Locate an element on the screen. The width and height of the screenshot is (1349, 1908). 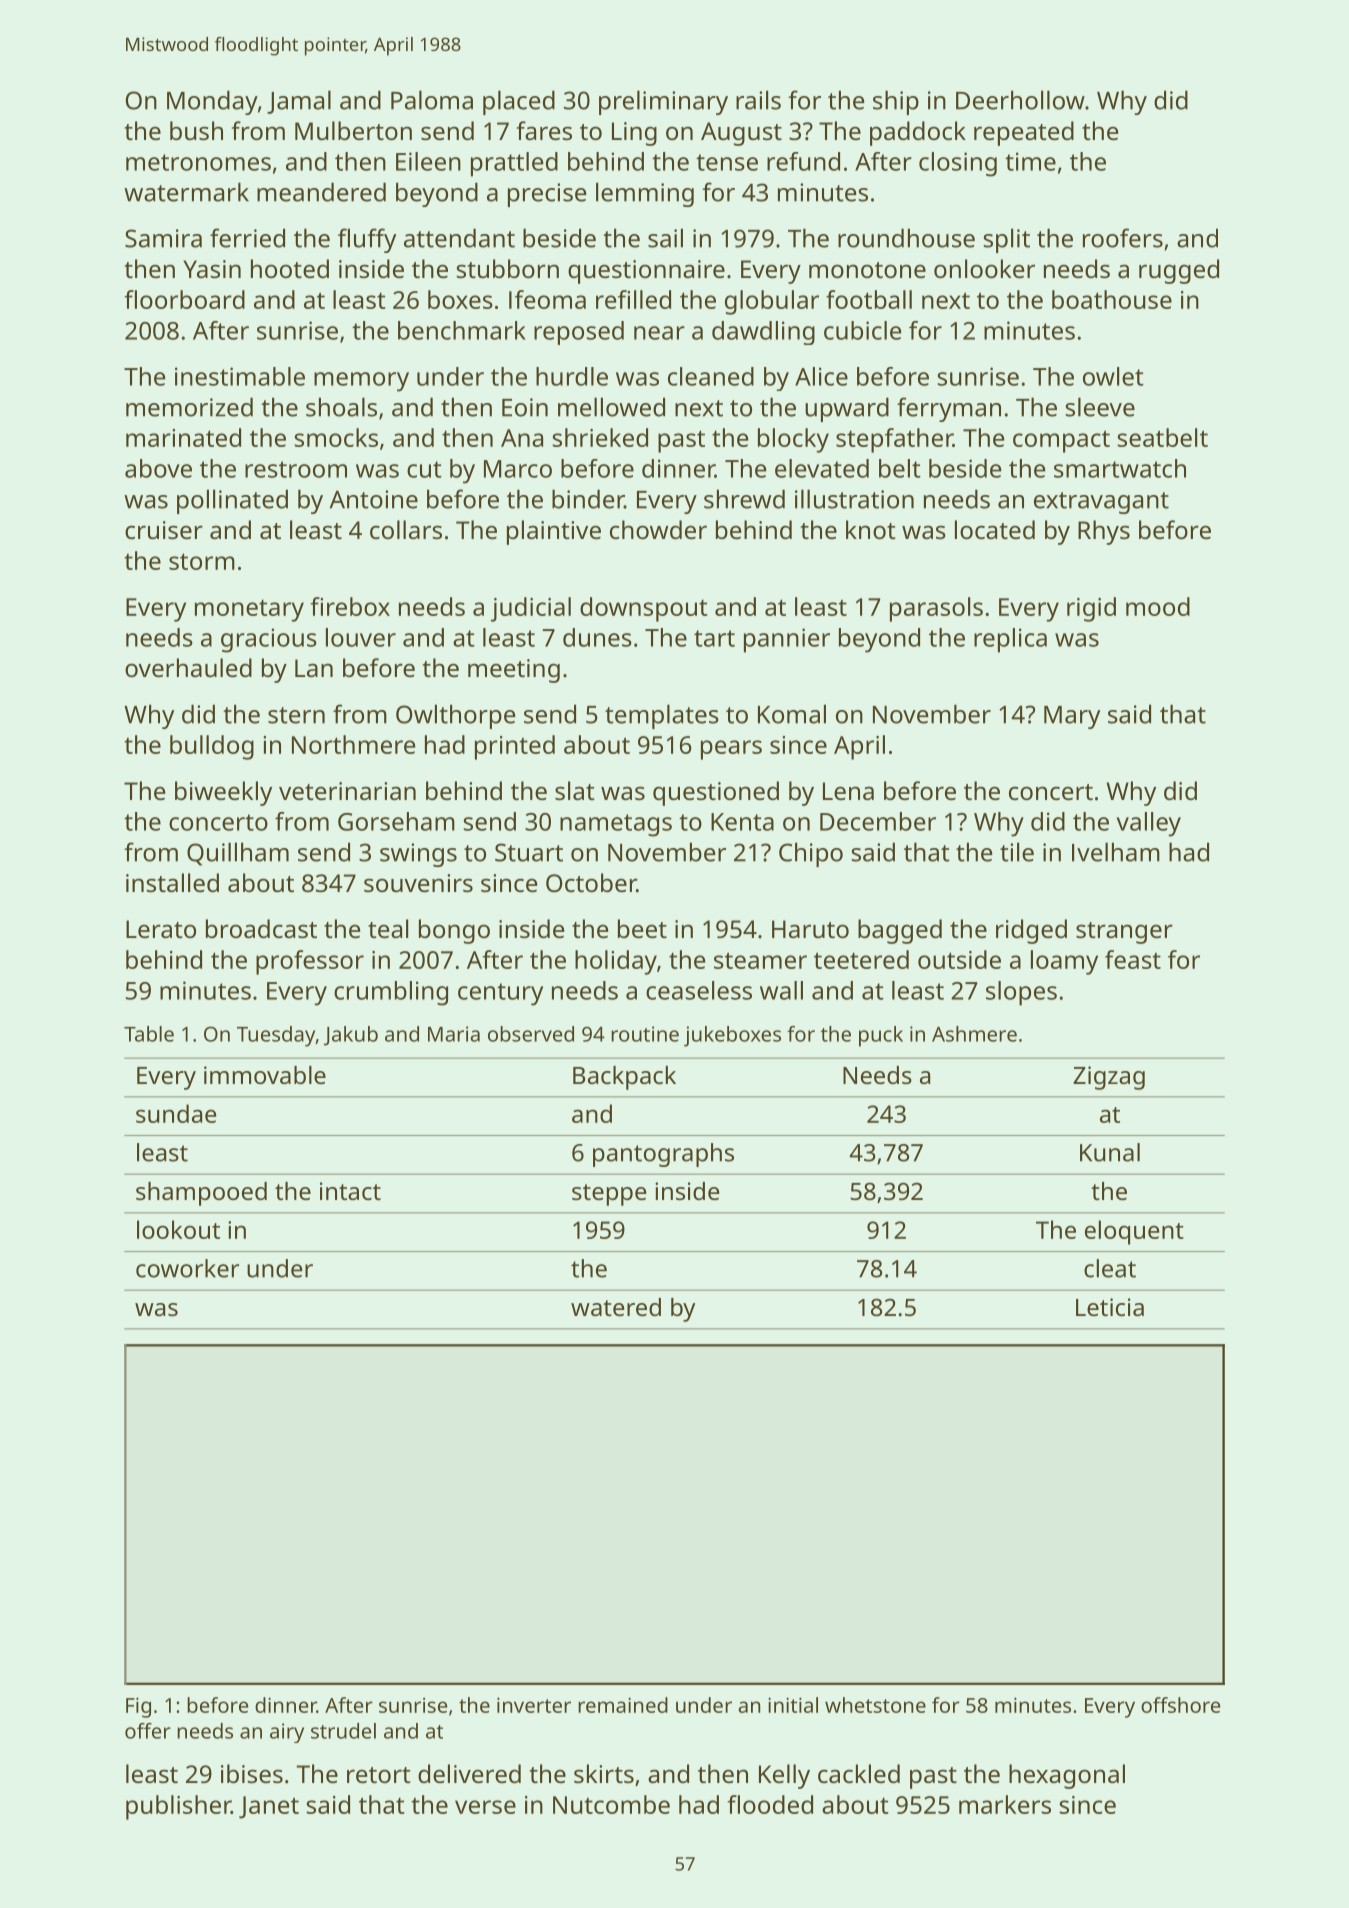
stranger is located at coordinates (1124, 933).
